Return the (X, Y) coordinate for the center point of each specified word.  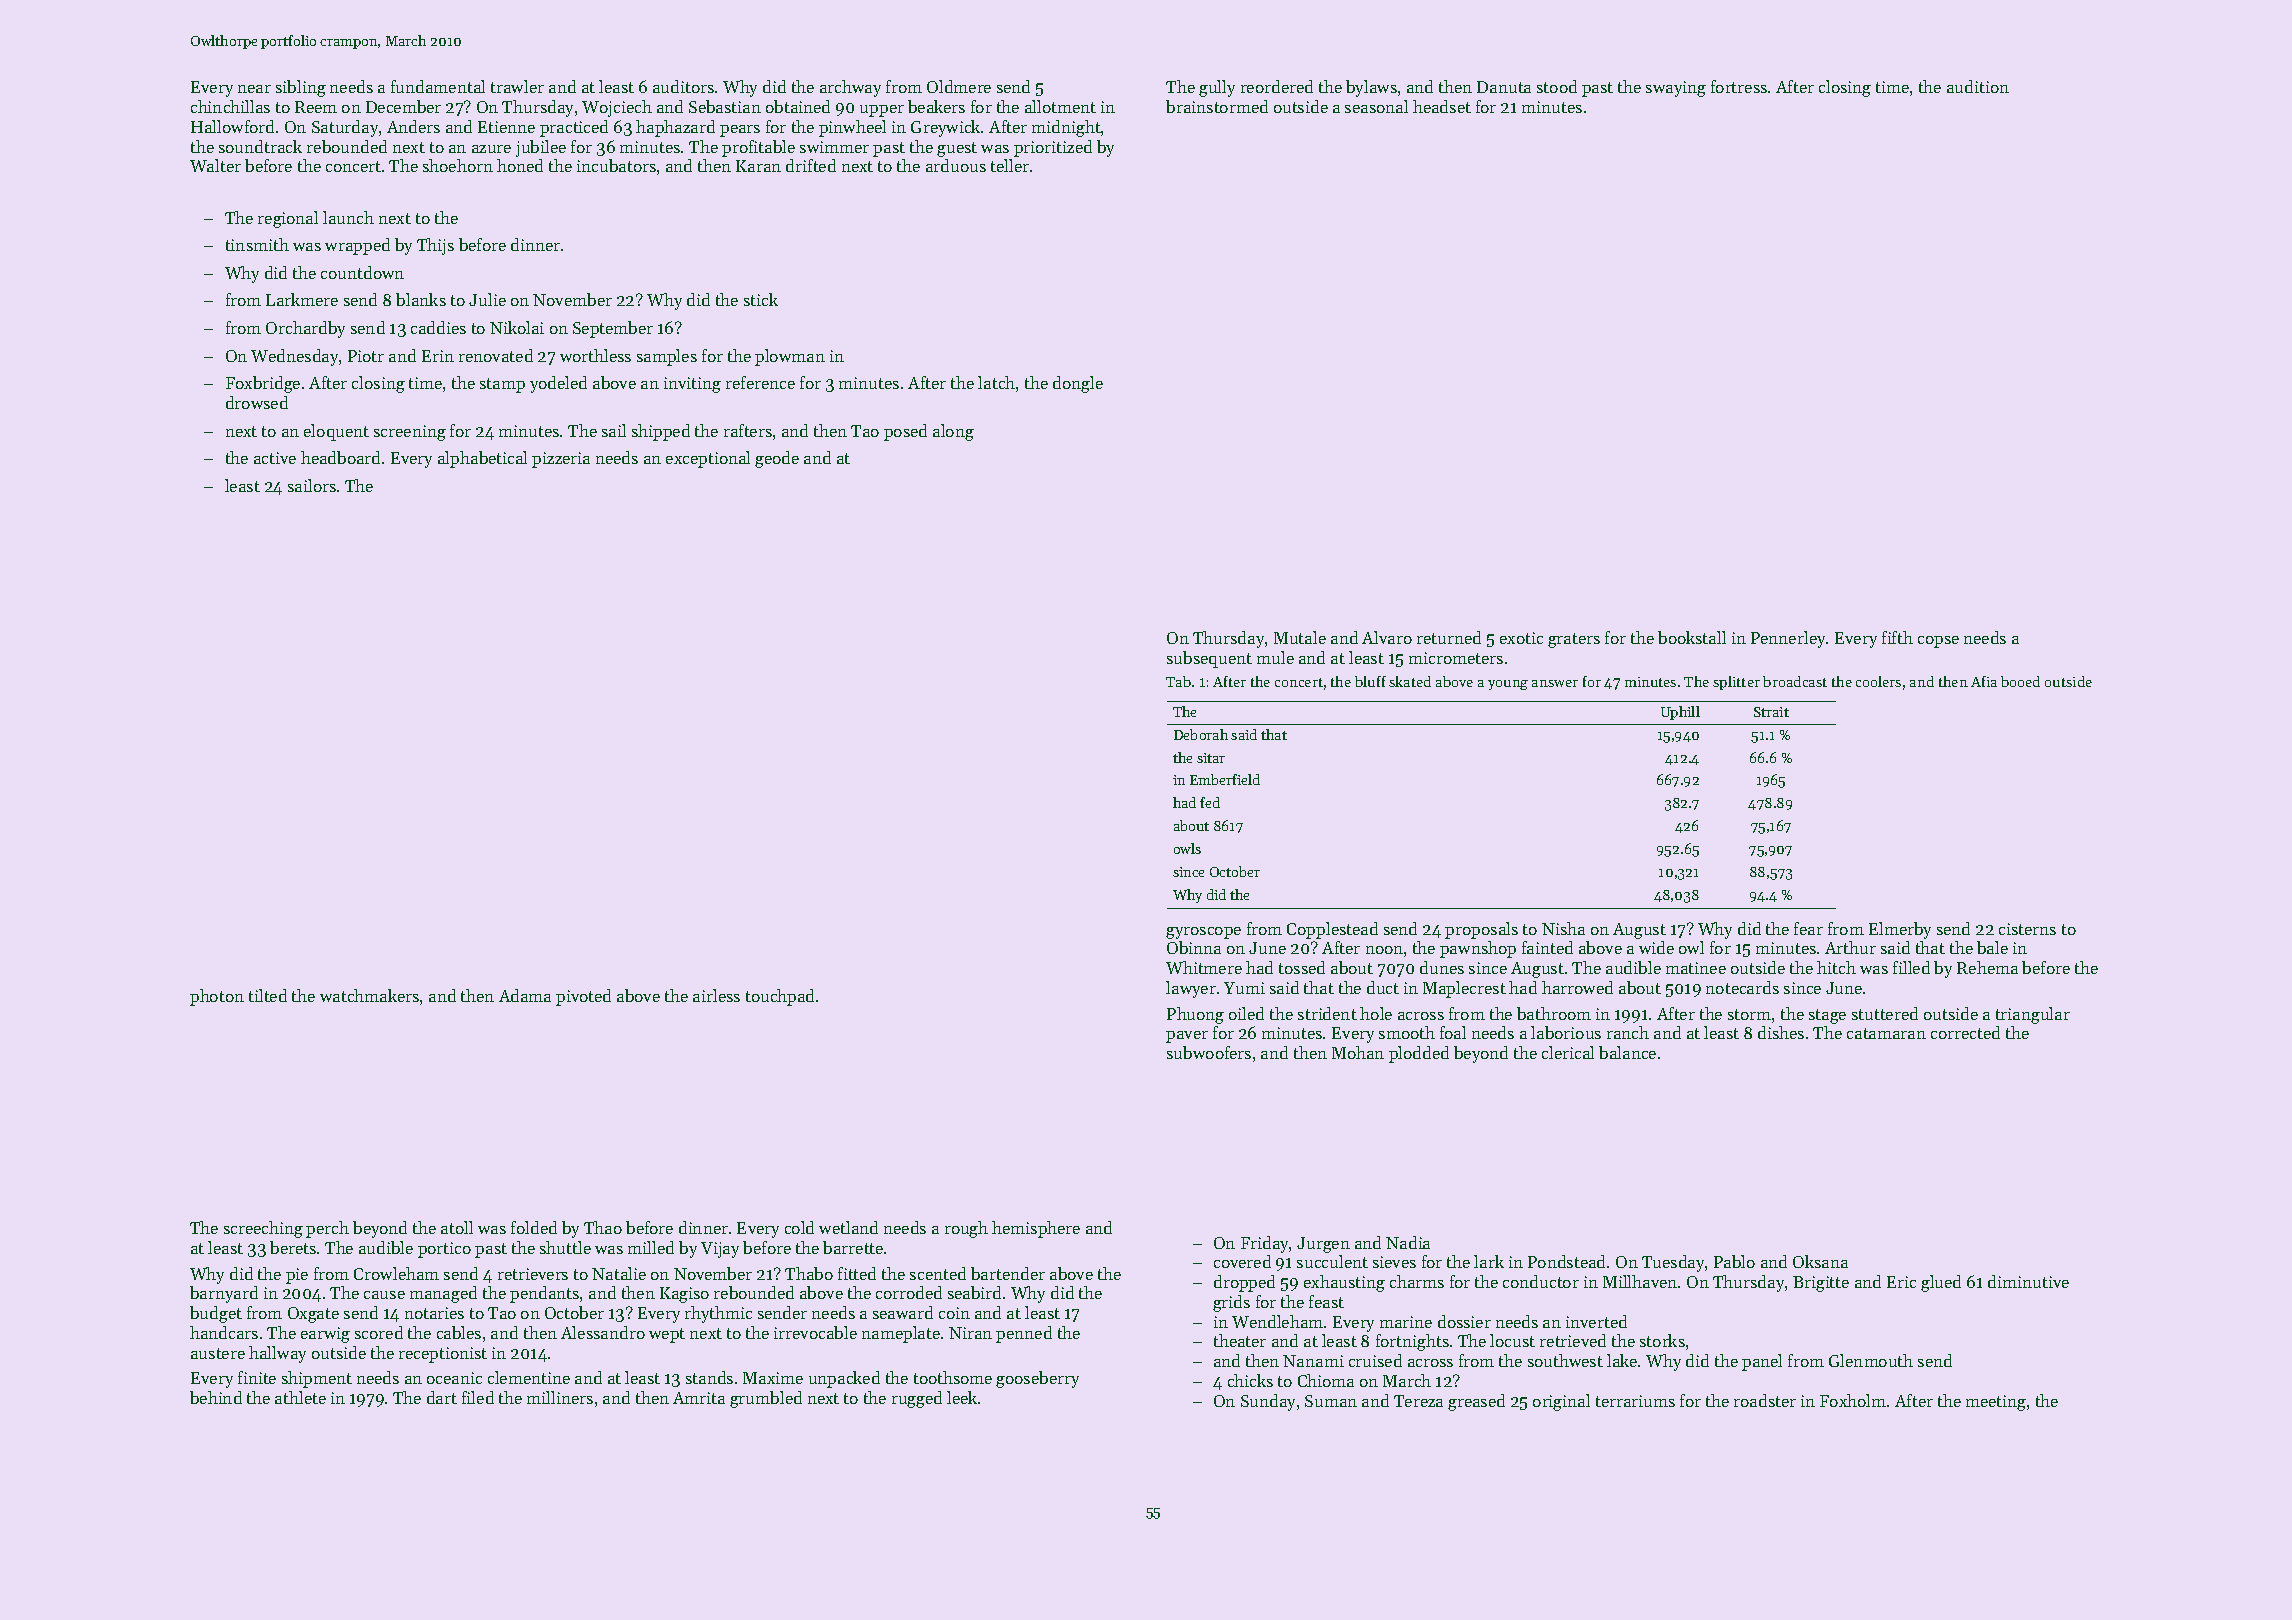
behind (216, 1397)
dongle (1078, 384)
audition (1978, 86)
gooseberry (1037, 1379)
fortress (1739, 86)
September (613, 329)
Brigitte (1821, 1284)
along (953, 432)
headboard (340, 457)
